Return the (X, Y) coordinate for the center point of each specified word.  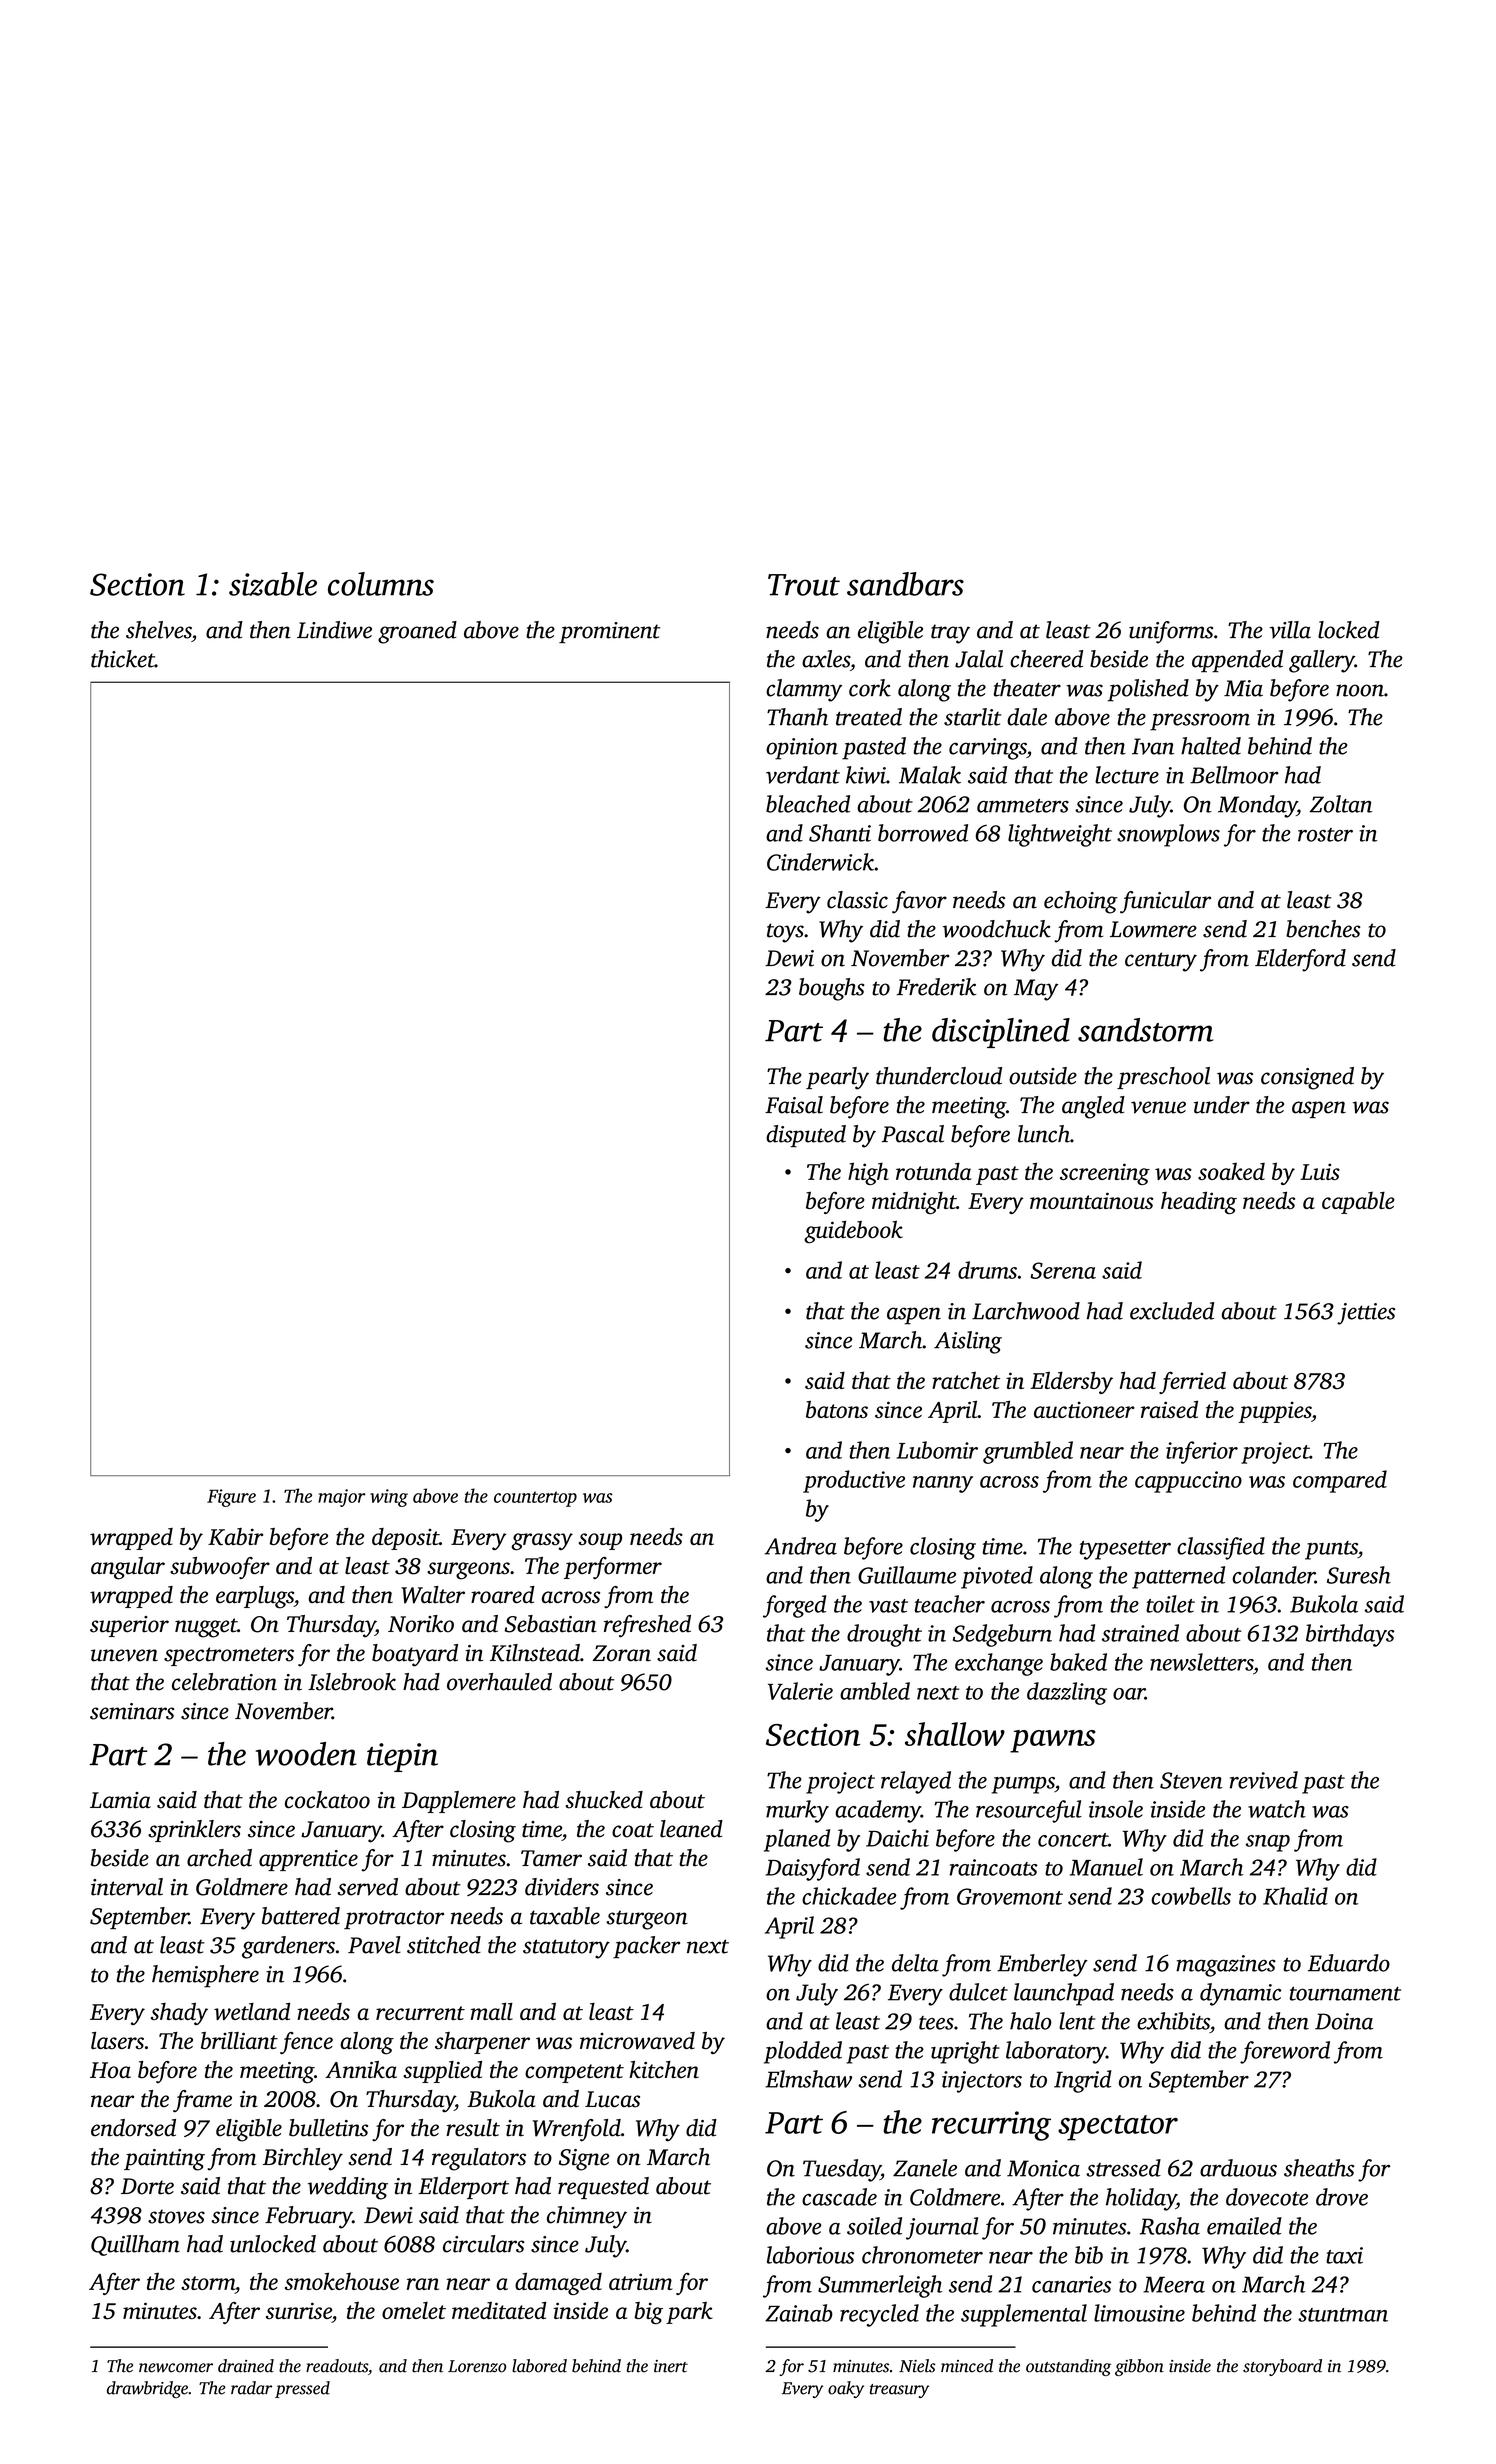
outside (1043, 1076)
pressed (302, 2389)
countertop (535, 1499)
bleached (808, 804)
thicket (123, 659)
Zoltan (1341, 804)
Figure (231, 1498)
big (648, 2313)
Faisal (794, 1105)
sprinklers (194, 1831)
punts (1331, 1550)
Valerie (800, 1691)
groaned (417, 632)
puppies (1274, 1412)
